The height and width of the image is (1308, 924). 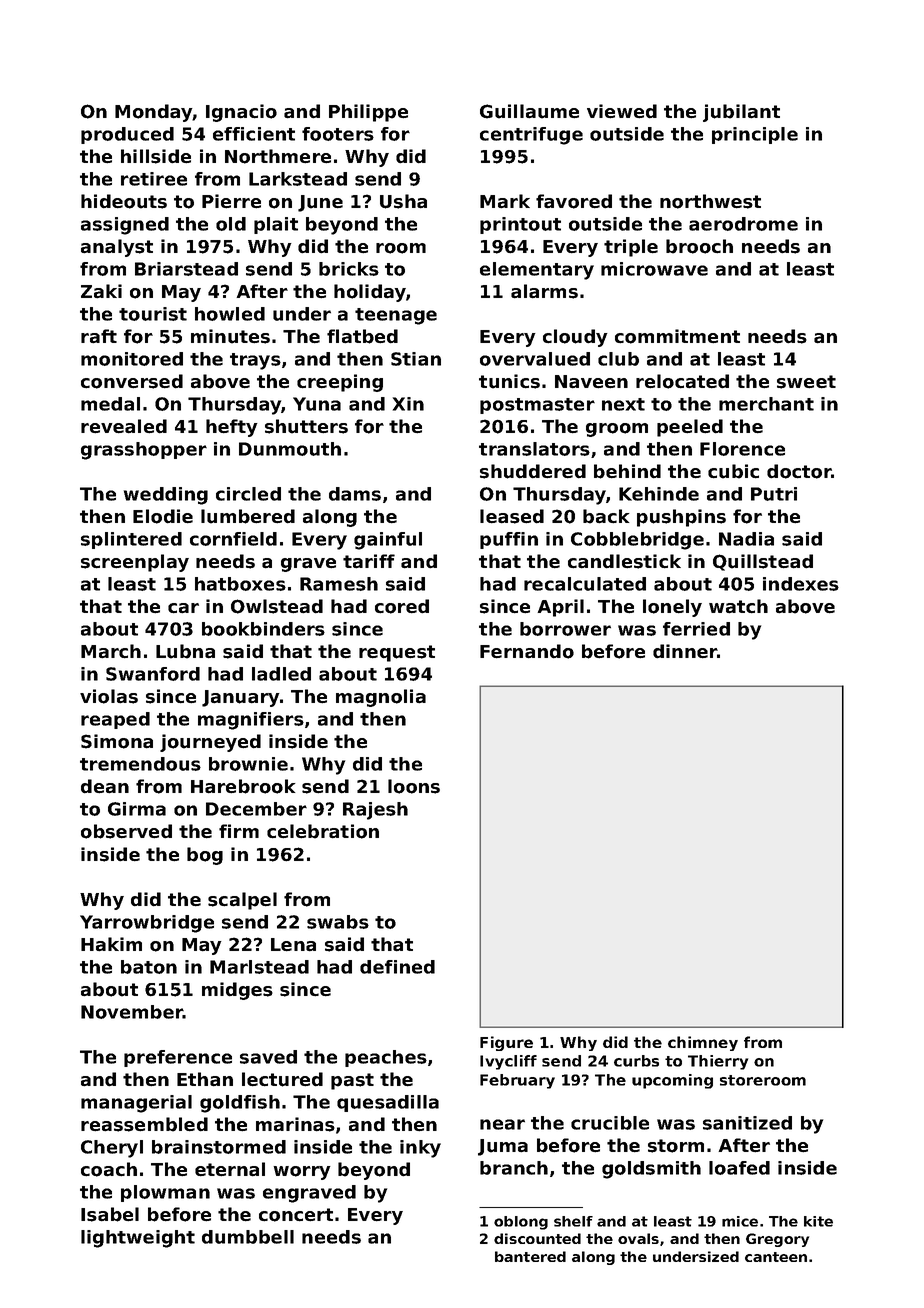 I want to click on commitment, so click(x=677, y=336).
